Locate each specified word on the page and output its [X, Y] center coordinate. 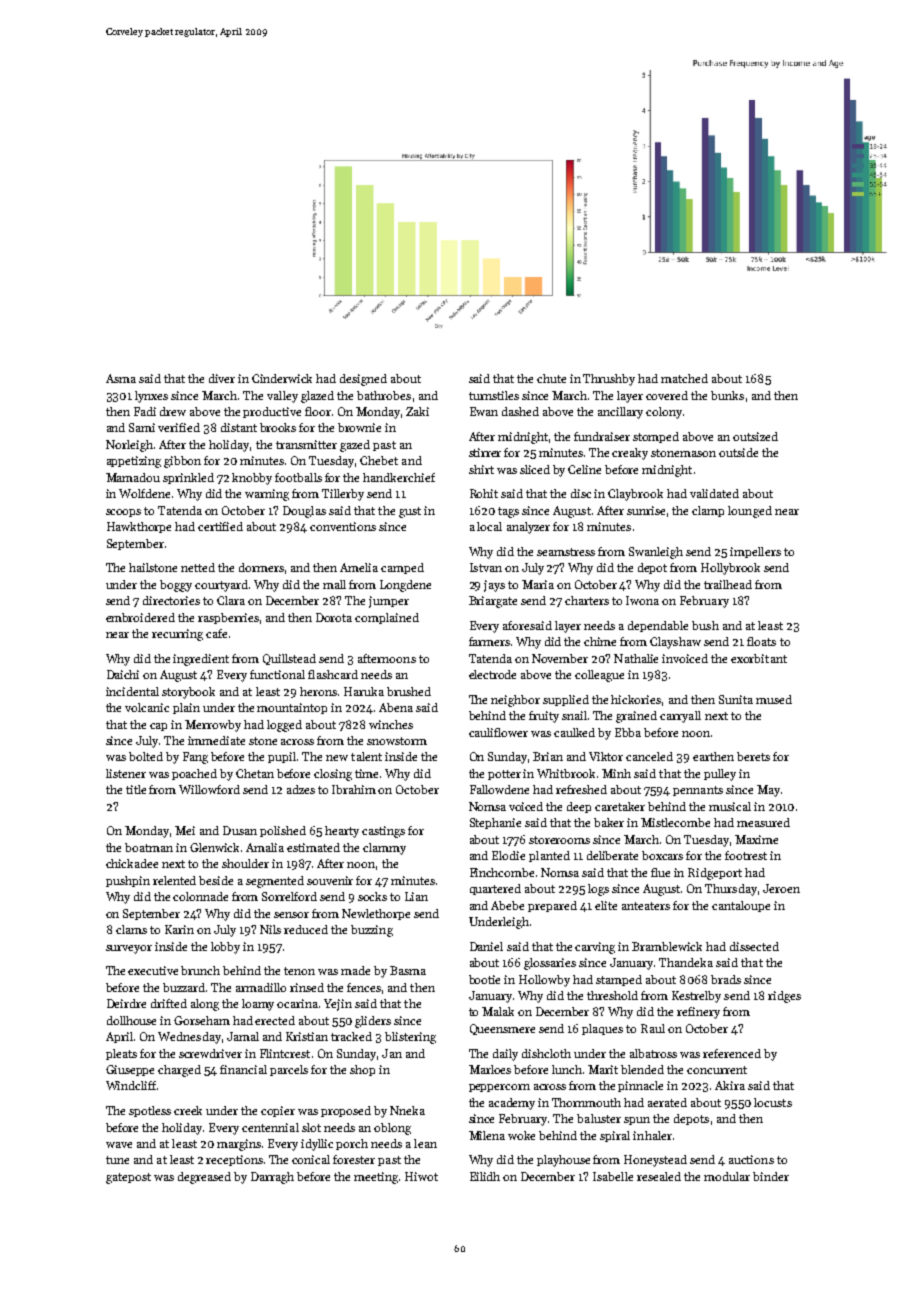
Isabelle [613, 1176]
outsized [755, 436]
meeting [376, 1178]
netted [198, 567]
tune [117, 1160]
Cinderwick [282, 378]
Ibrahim [354, 789]
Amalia [265, 847]
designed [363, 380]
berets [753, 756]
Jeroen [781, 888]
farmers [489, 641]
